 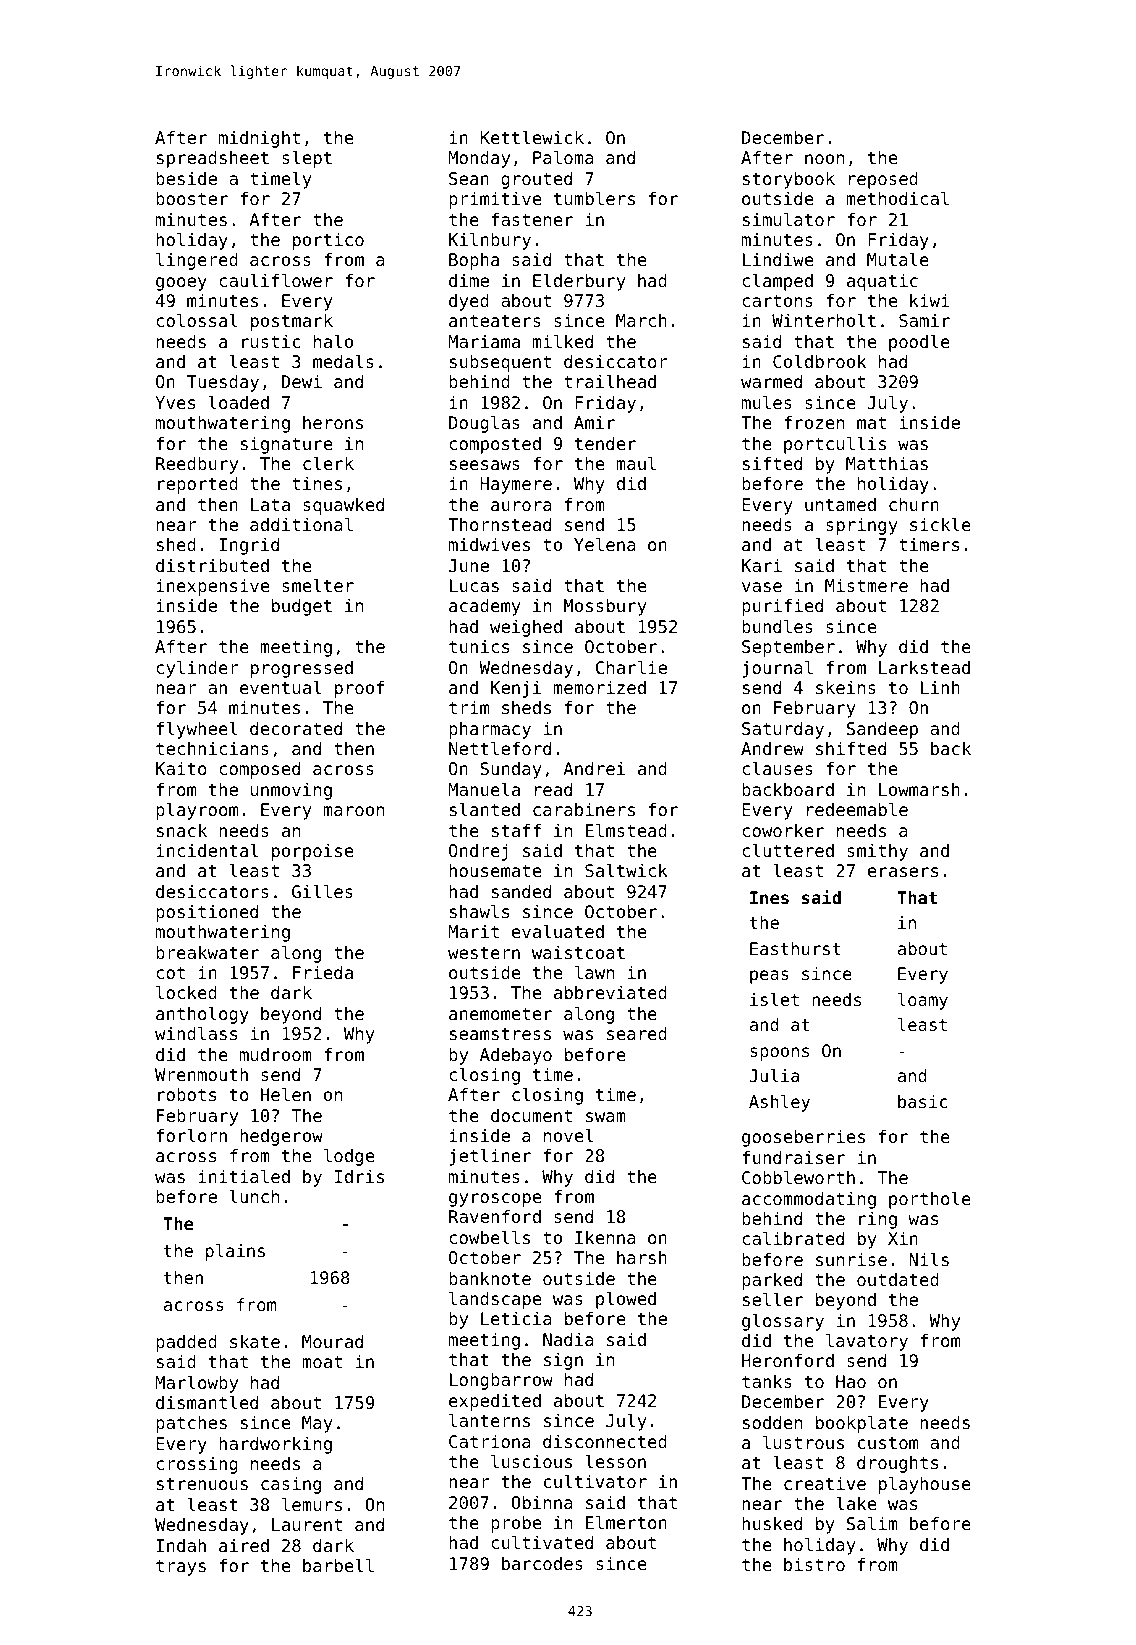 I want to click on Cobbleworth, so click(x=798, y=1177).
